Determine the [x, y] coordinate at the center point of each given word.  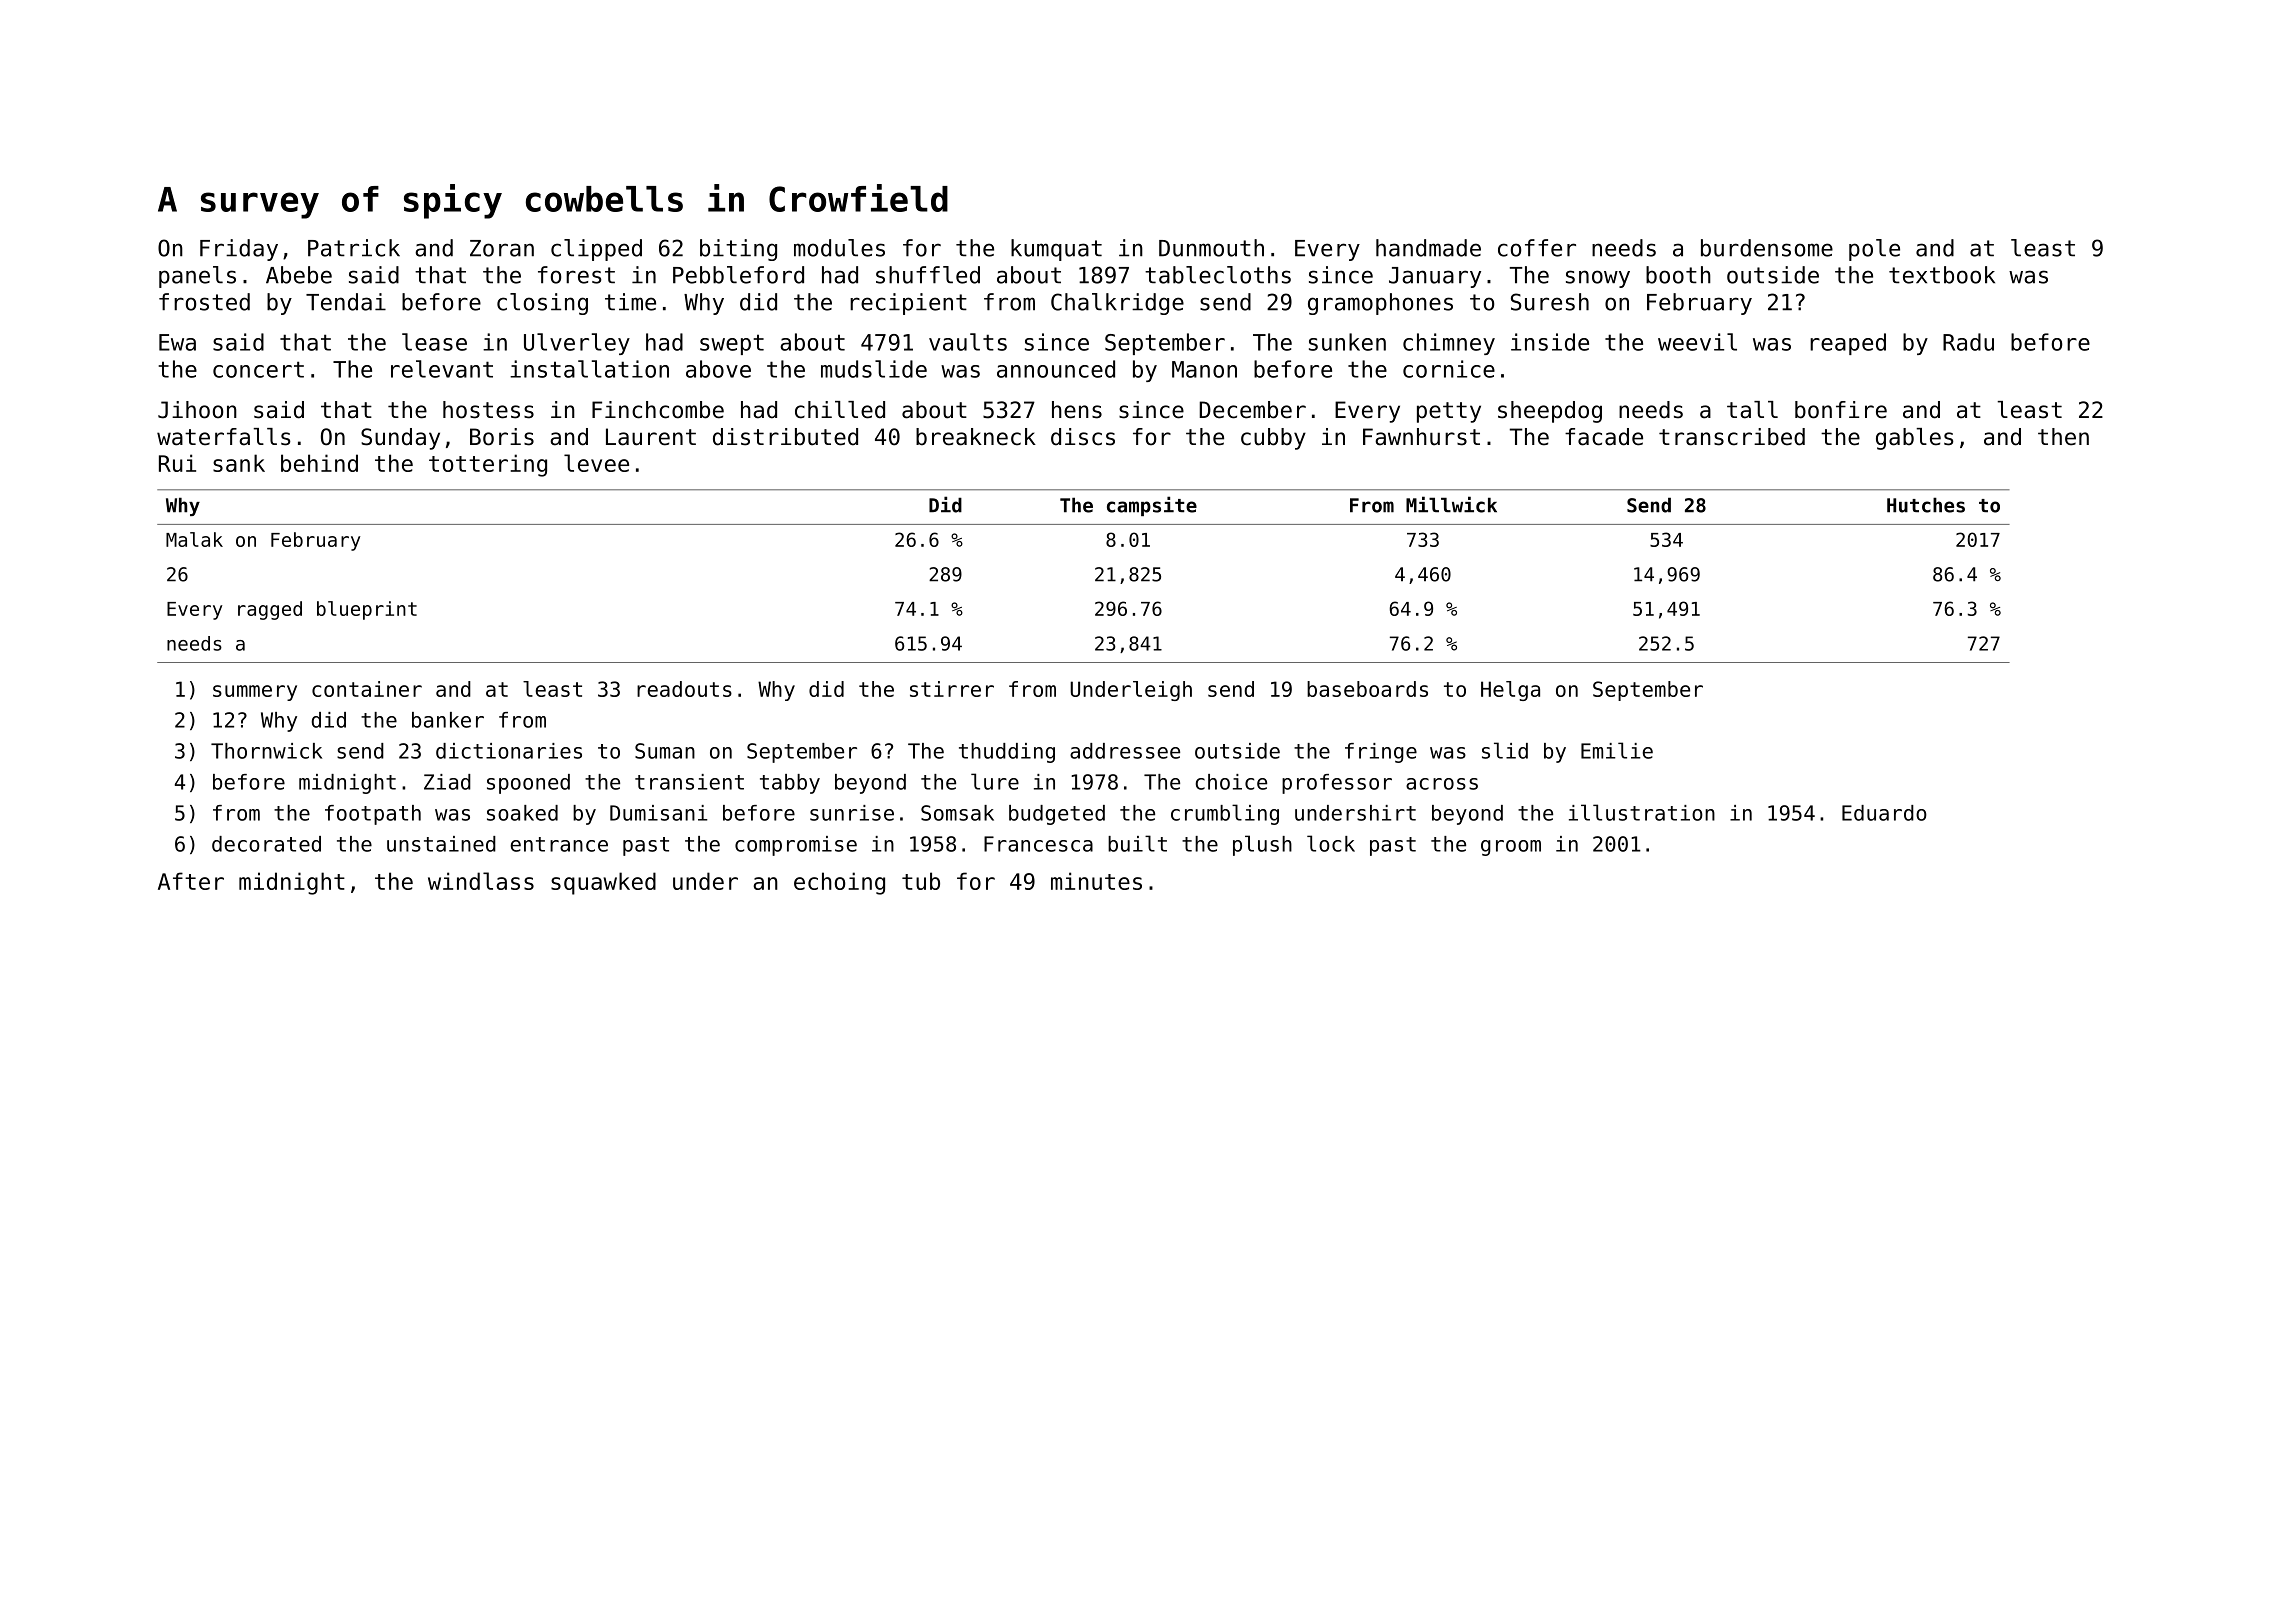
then [2063, 437]
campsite [1152, 506]
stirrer [952, 689]
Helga [1510, 691]
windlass [481, 881]
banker [448, 720]
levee [596, 463]
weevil [1697, 342]
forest [576, 275]
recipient [908, 304]
